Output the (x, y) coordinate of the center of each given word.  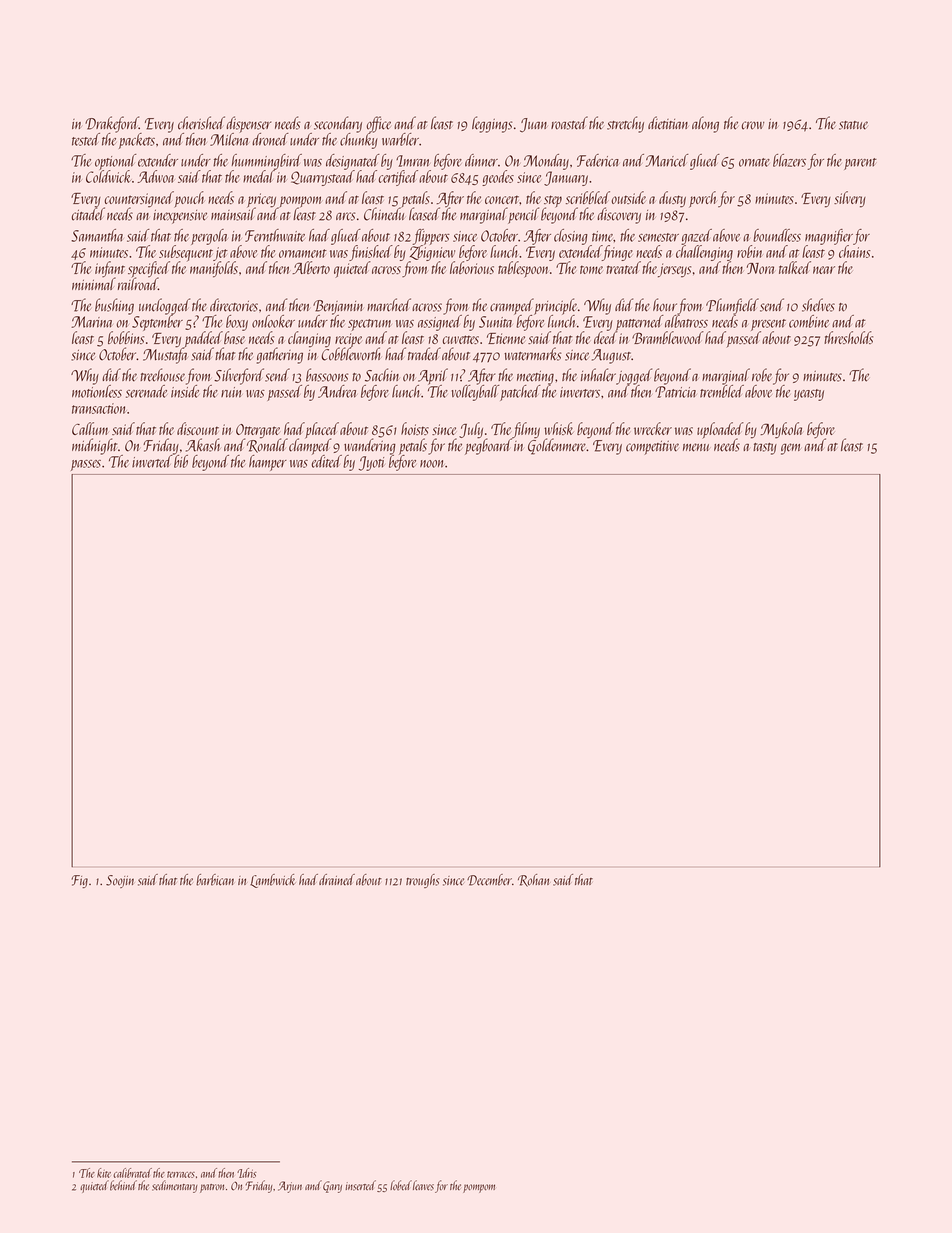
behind (123, 1185)
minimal (94, 283)
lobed (401, 1185)
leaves (423, 1185)
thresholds (848, 337)
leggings (492, 124)
